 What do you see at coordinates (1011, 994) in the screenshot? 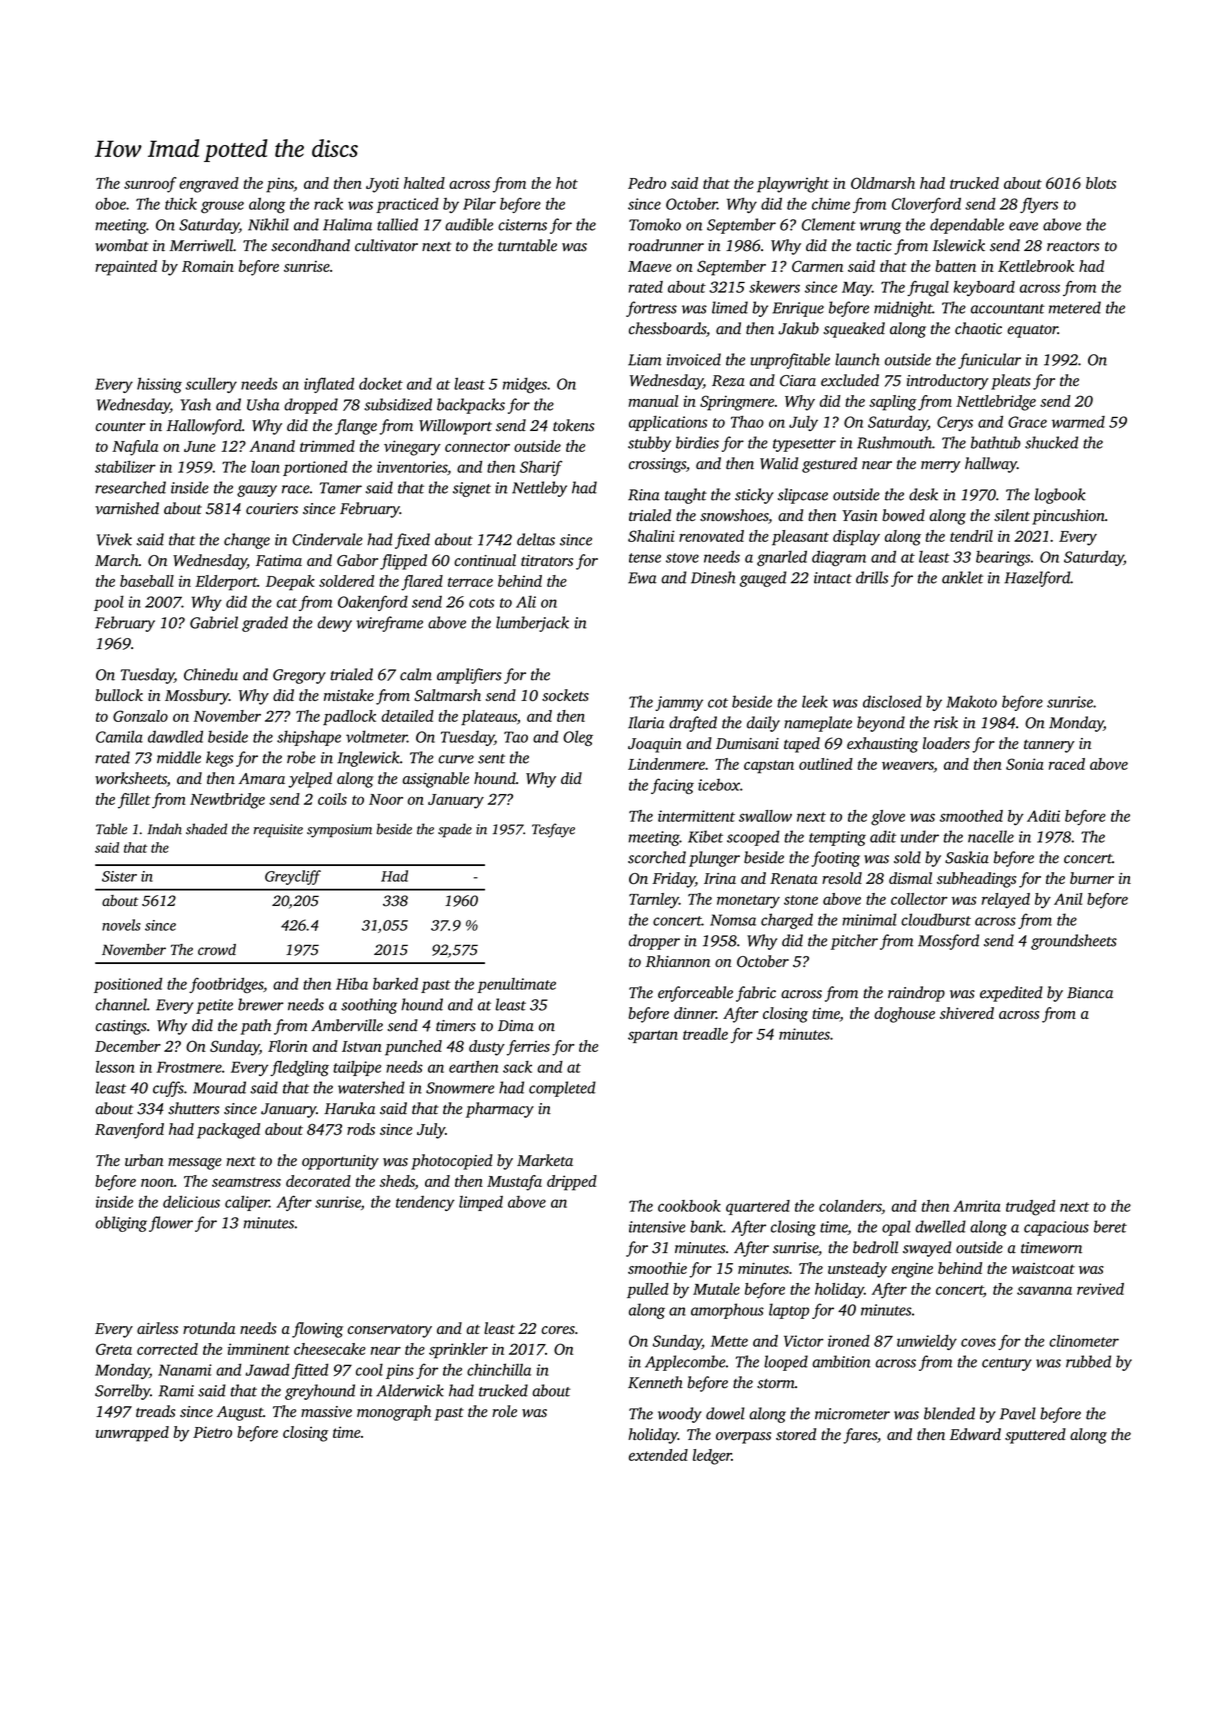
I see `expedited` at bounding box center [1011, 994].
